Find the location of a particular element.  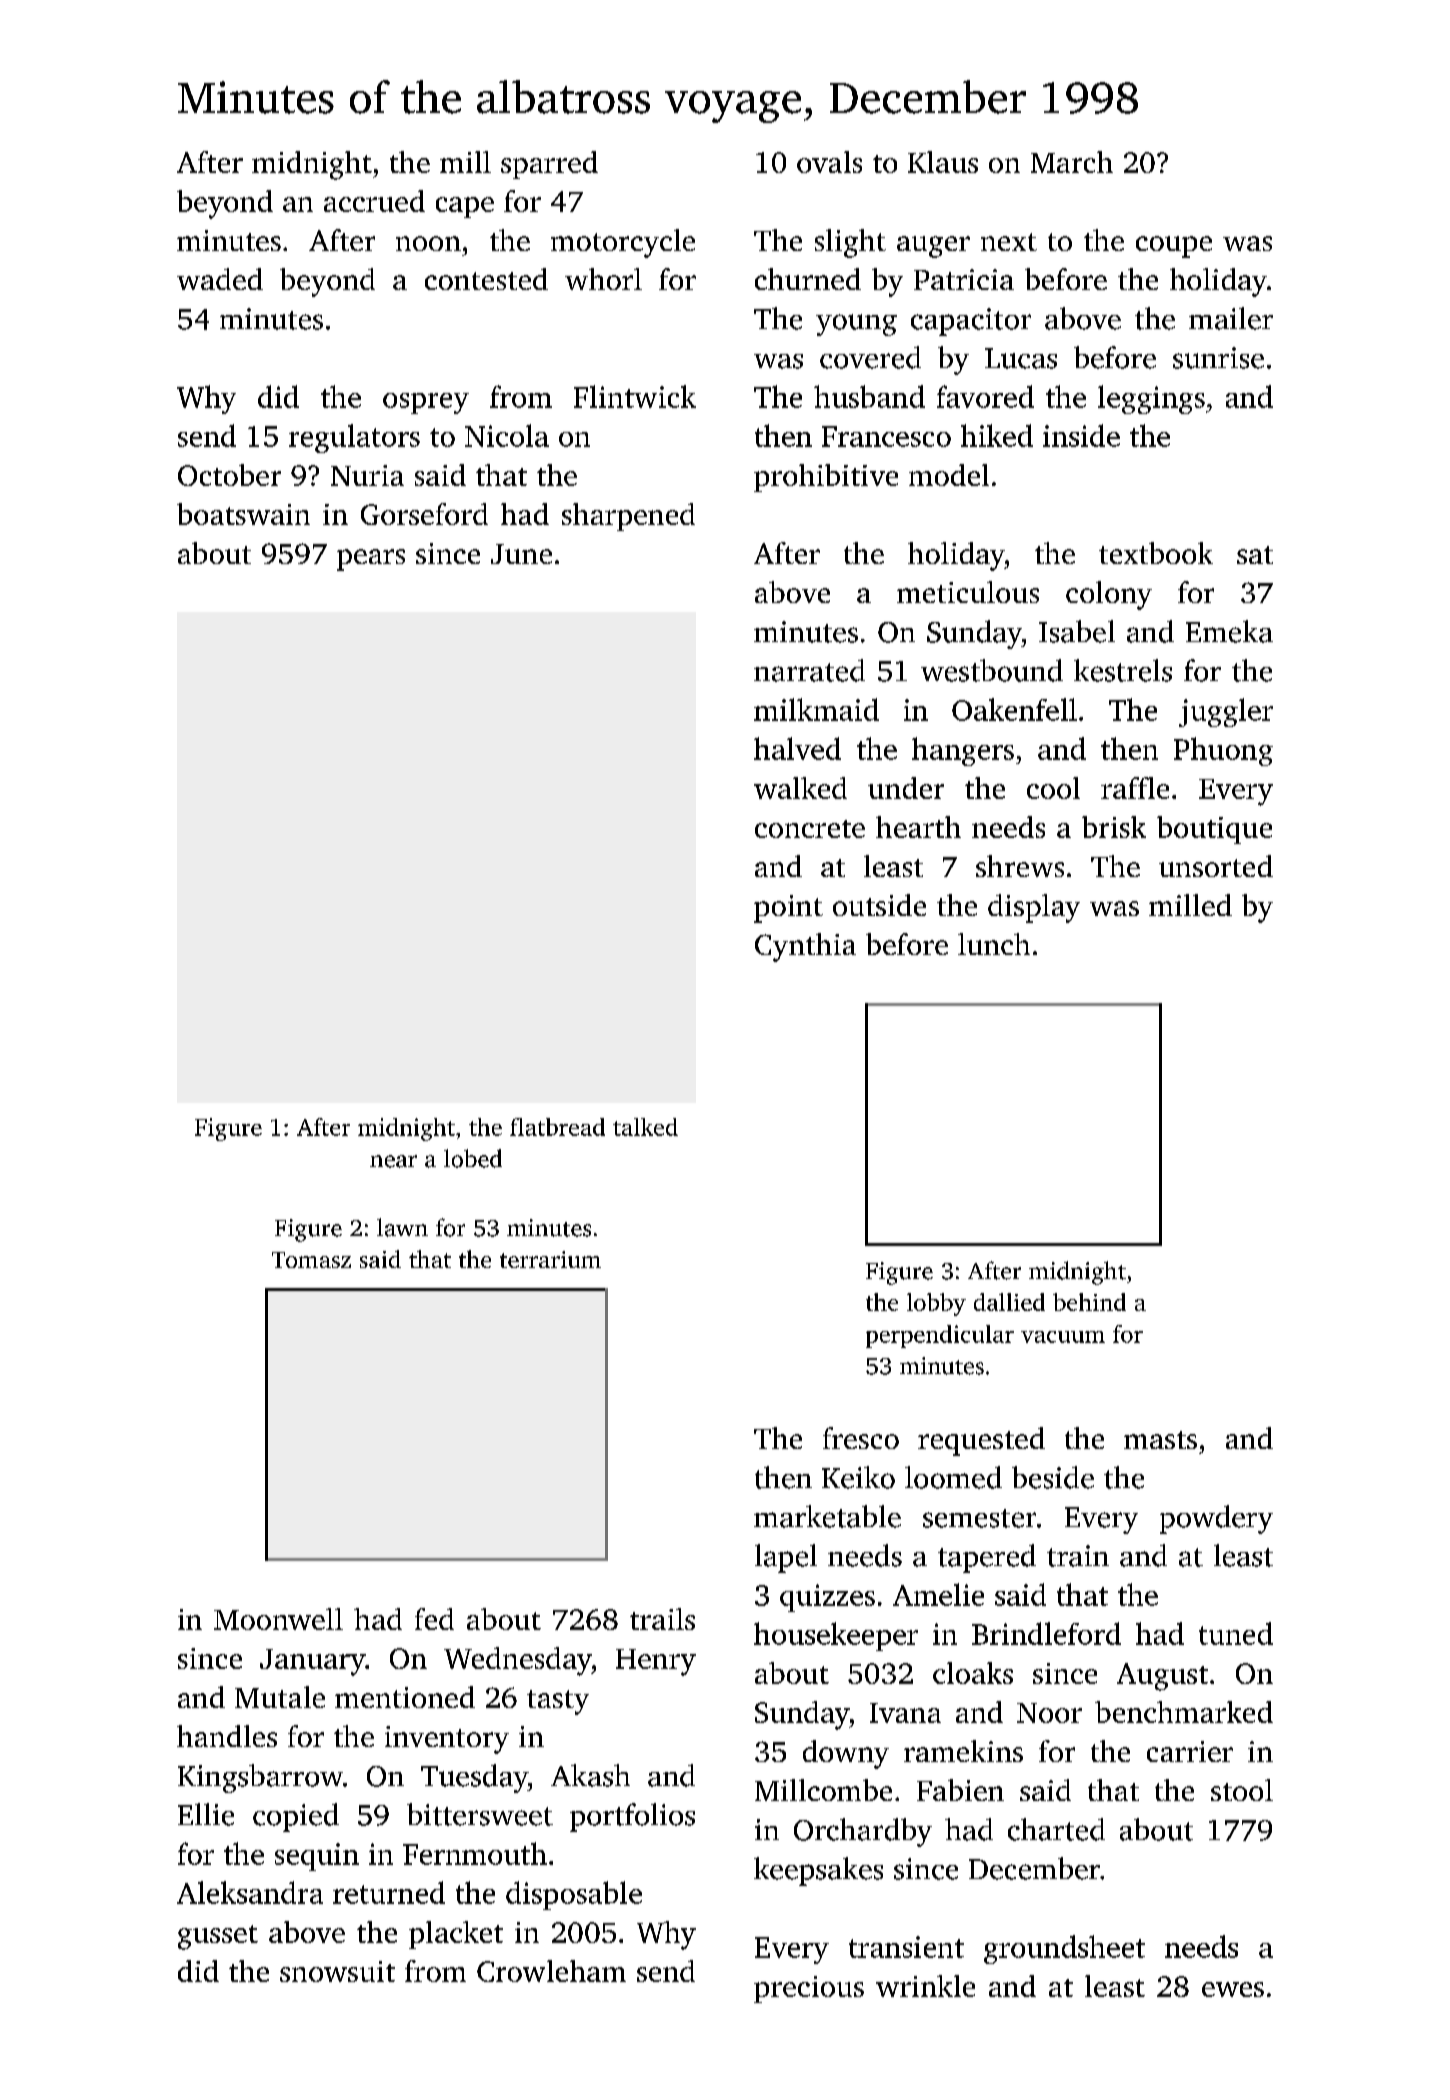

cool is located at coordinates (1053, 788).
